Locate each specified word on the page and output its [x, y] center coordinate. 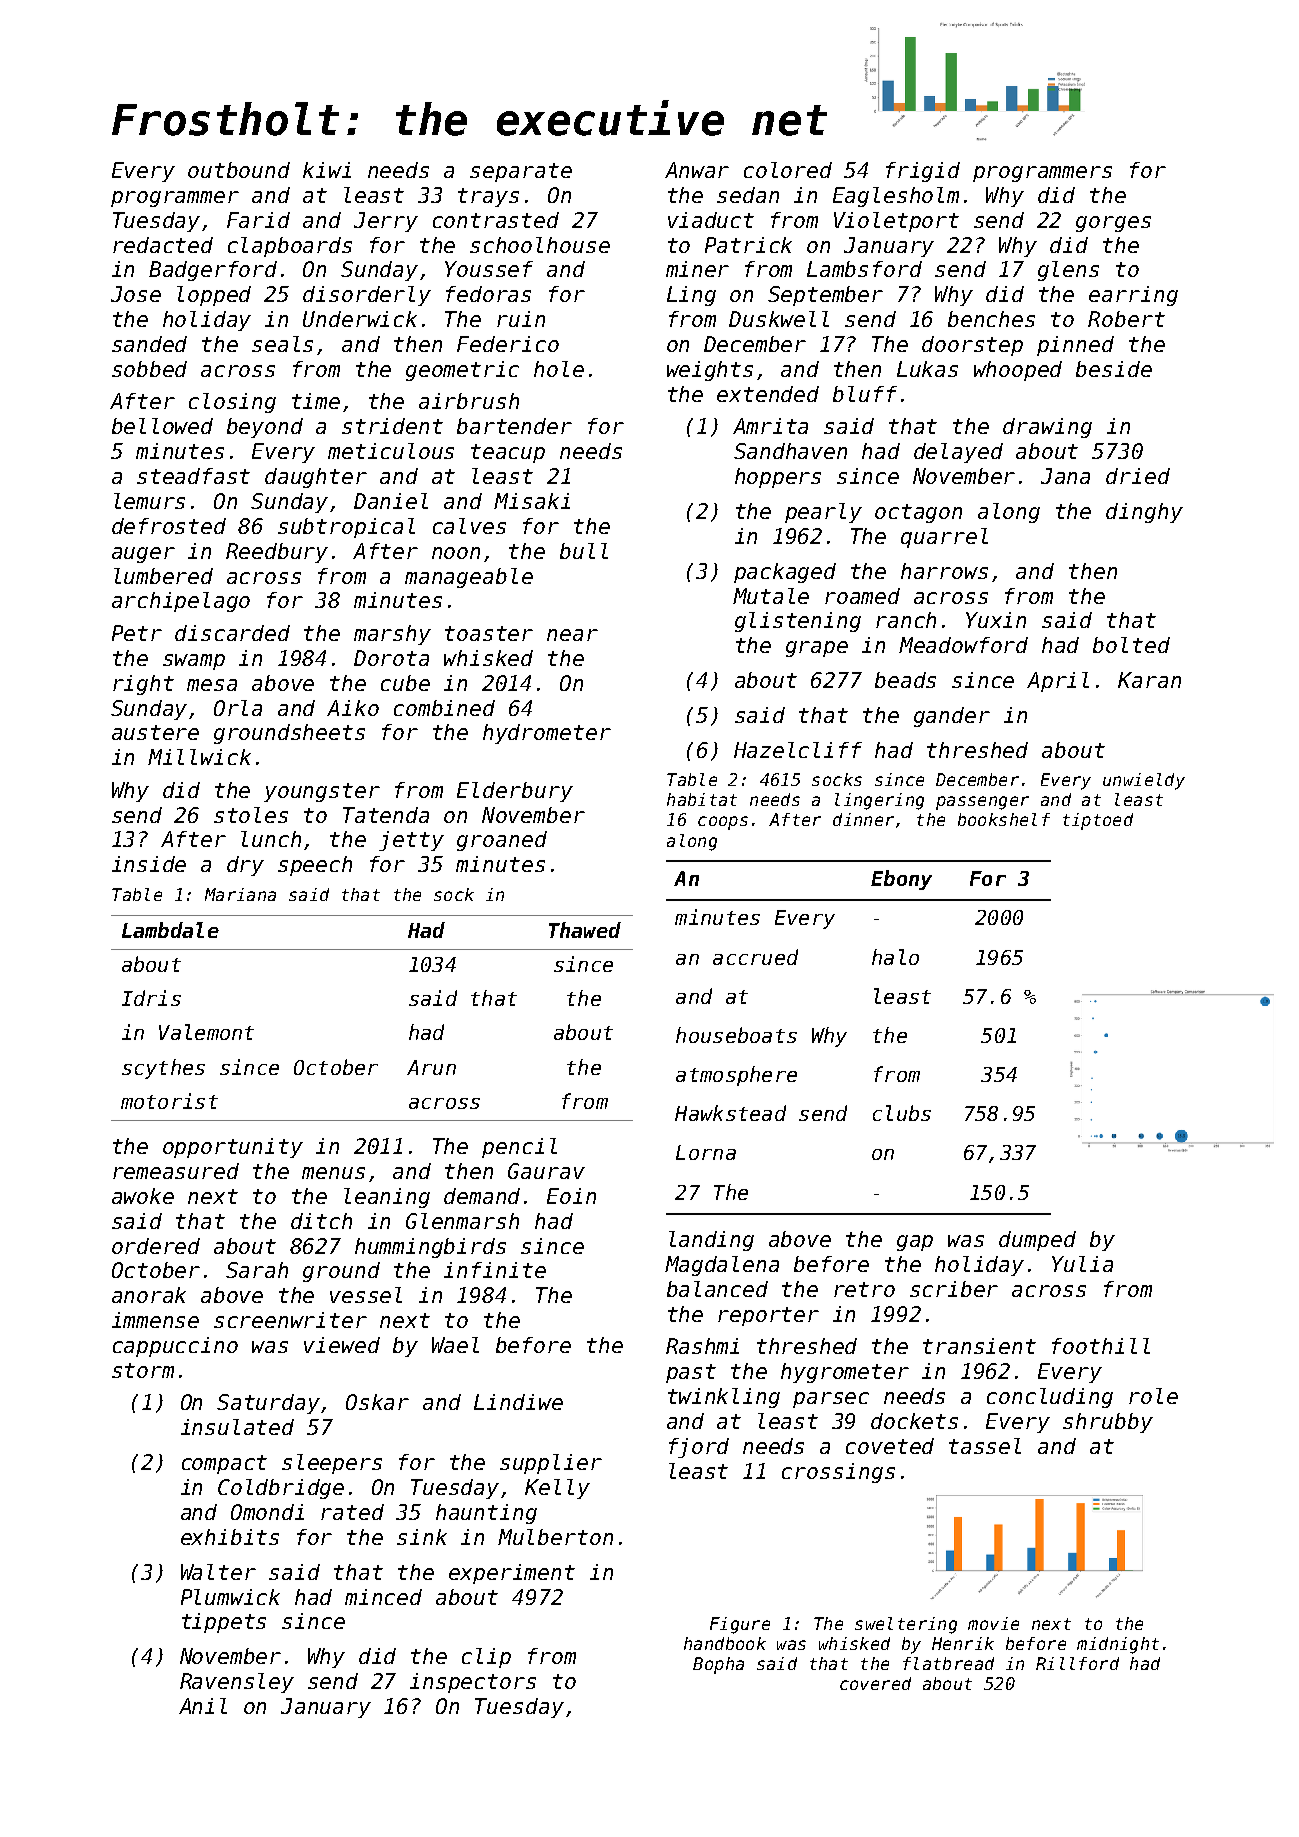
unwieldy [1144, 781]
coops [723, 823]
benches [991, 319]
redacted [163, 245]
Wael [455, 1345]
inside [149, 864]
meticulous [391, 451]
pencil [519, 1148]
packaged [785, 573]
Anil [203, 1706]
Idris [151, 998]
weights [710, 371]
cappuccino [175, 1347]
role [1153, 1396]
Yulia [1082, 1264]
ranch [906, 620]
